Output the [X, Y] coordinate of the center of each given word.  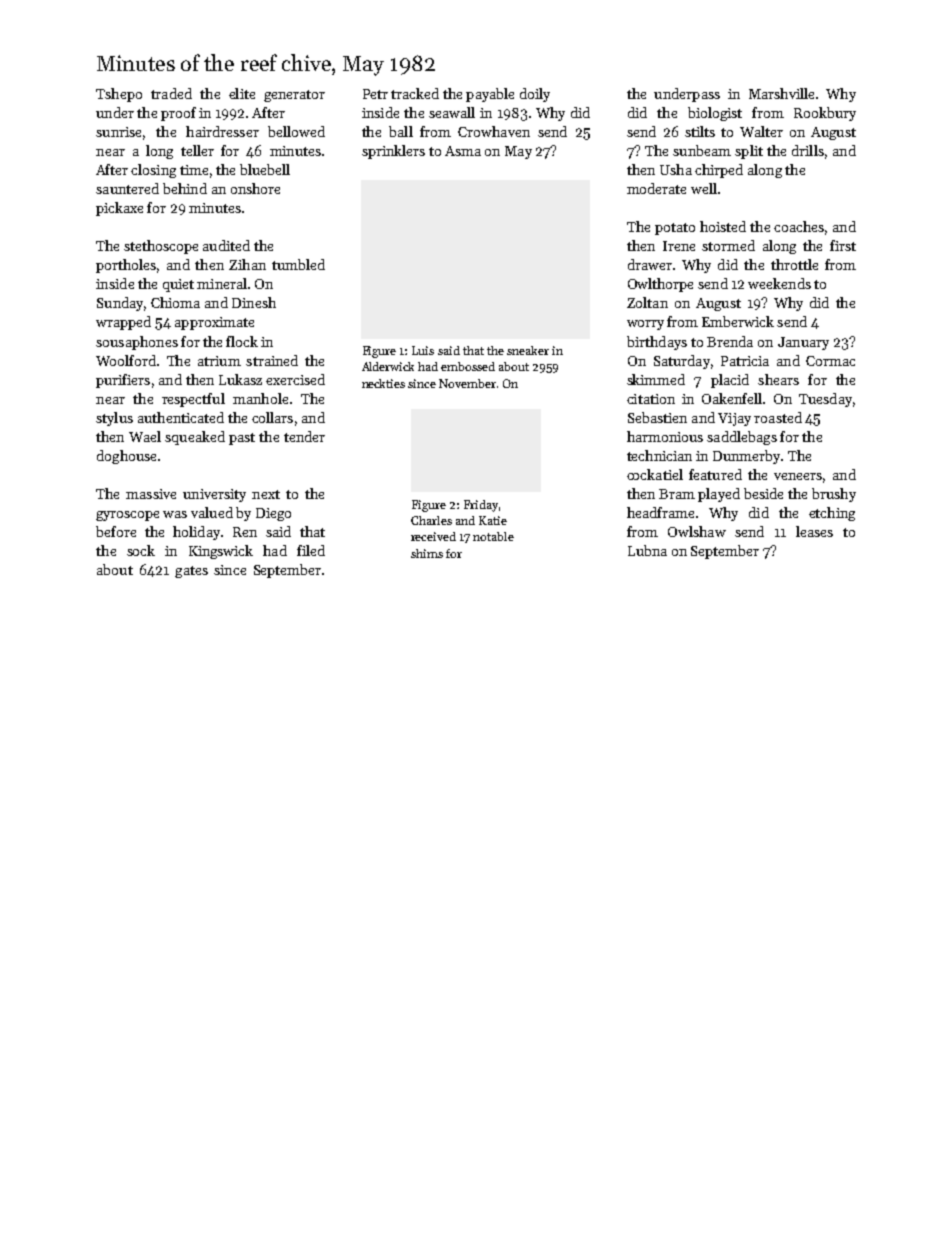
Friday [481, 506]
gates [191, 572]
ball [401, 131]
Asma [463, 151]
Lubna [647, 550]
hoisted [723, 226]
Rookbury [825, 114]
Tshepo [119, 95]
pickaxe [119, 209]
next [266, 494]
